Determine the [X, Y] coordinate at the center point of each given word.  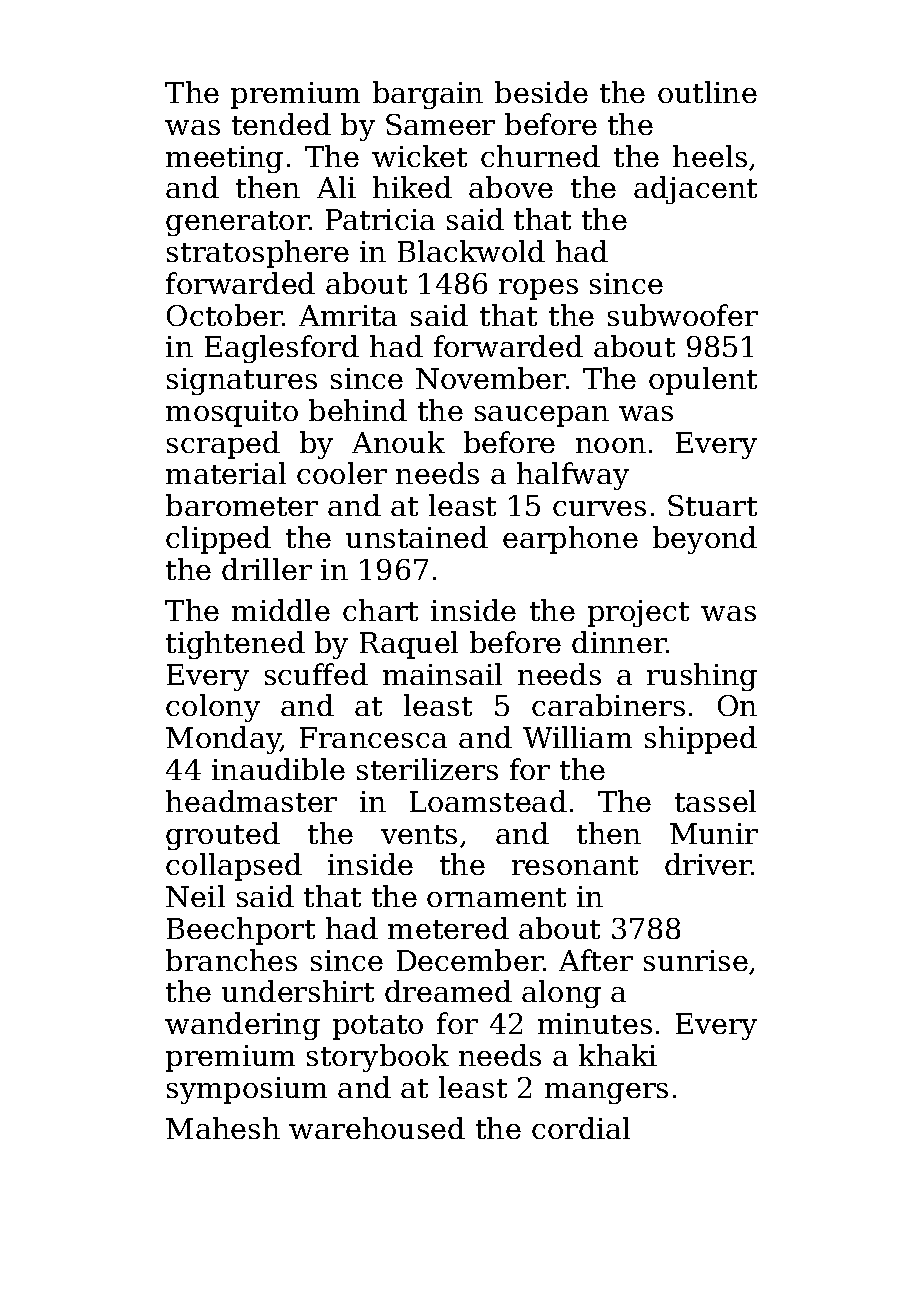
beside [541, 92]
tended [281, 124]
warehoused [377, 1128]
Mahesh [223, 1128]
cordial [581, 1128]
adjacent [695, 190]
